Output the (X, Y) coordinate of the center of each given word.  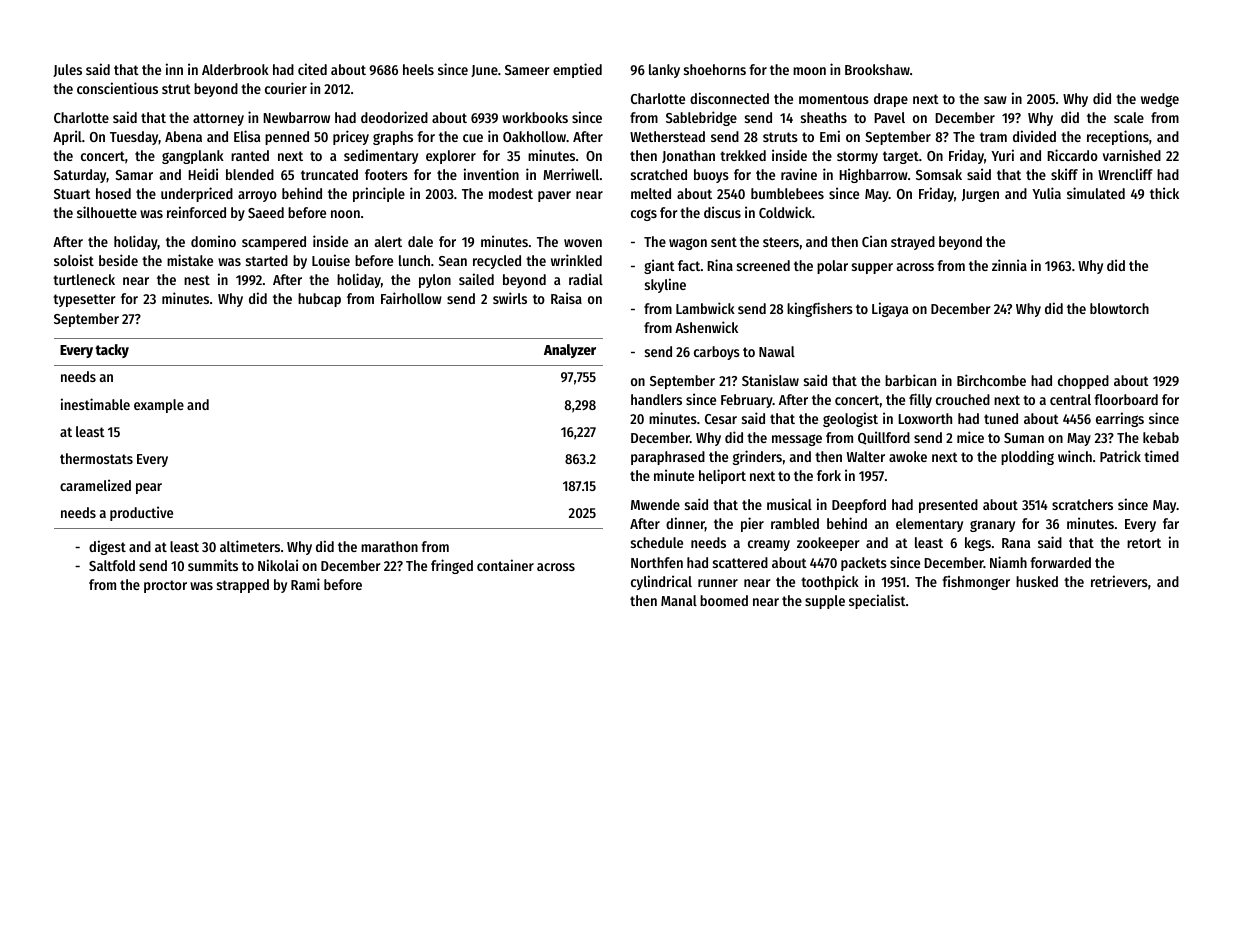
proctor (165, 586)
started (267, 260)
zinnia (1009, 265)
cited (312, 69)
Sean (453, 261)
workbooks (535, 117)
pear (149, 488)
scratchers (1082, 504)
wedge (1160, 100)
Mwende (655, 504)
